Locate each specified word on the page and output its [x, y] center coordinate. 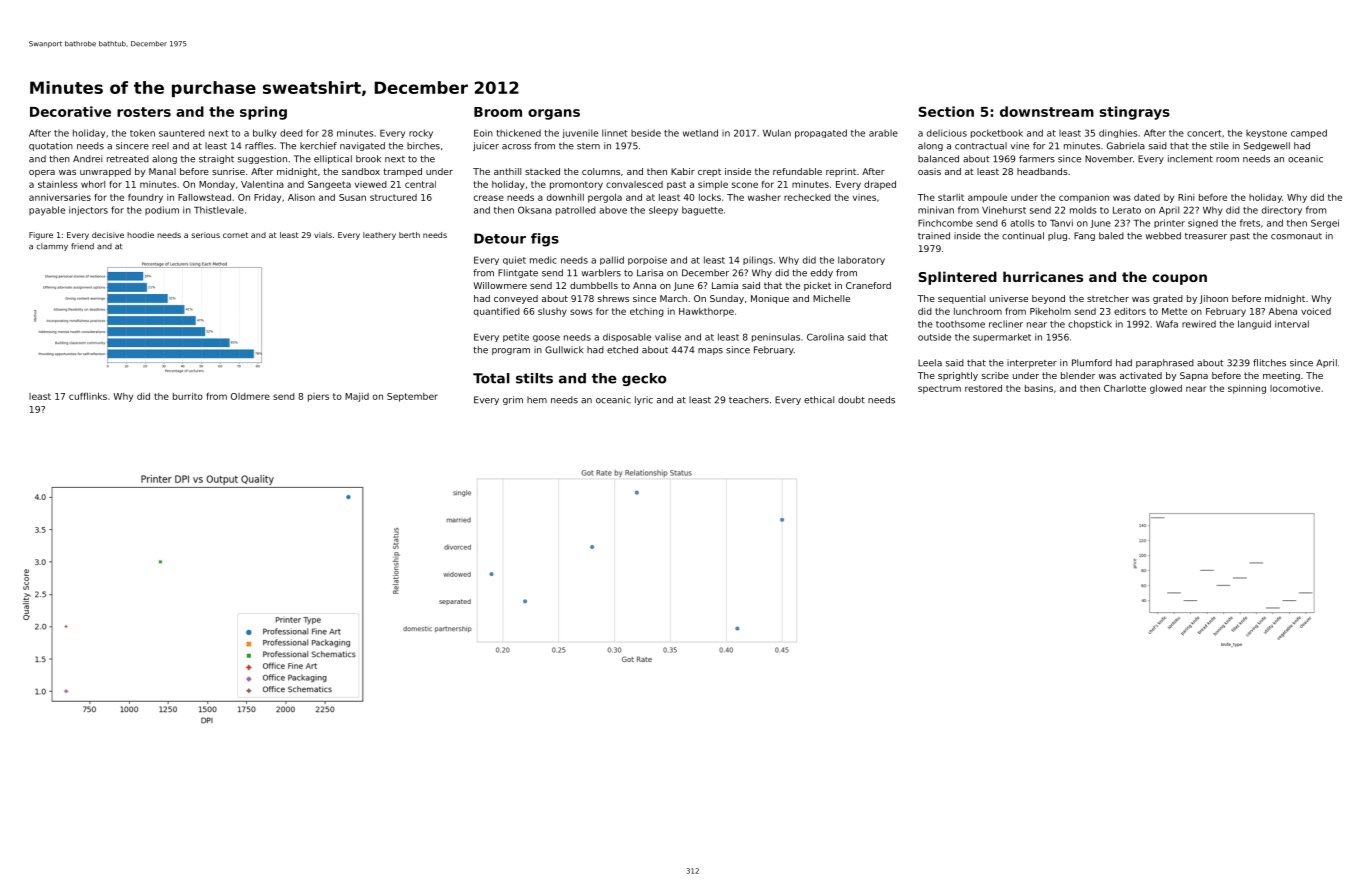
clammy [52, 247]
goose [546, 338]
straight [216, 159]
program [511, 351]
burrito [188, 396]
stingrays [1134, 113]
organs [554, 114]
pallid [612, 260]
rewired [1199, 324]
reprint [841, 172]
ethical [819, 400]
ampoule [987, 198]
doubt [851, 400]
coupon [1179, 279]
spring [263, 113]
